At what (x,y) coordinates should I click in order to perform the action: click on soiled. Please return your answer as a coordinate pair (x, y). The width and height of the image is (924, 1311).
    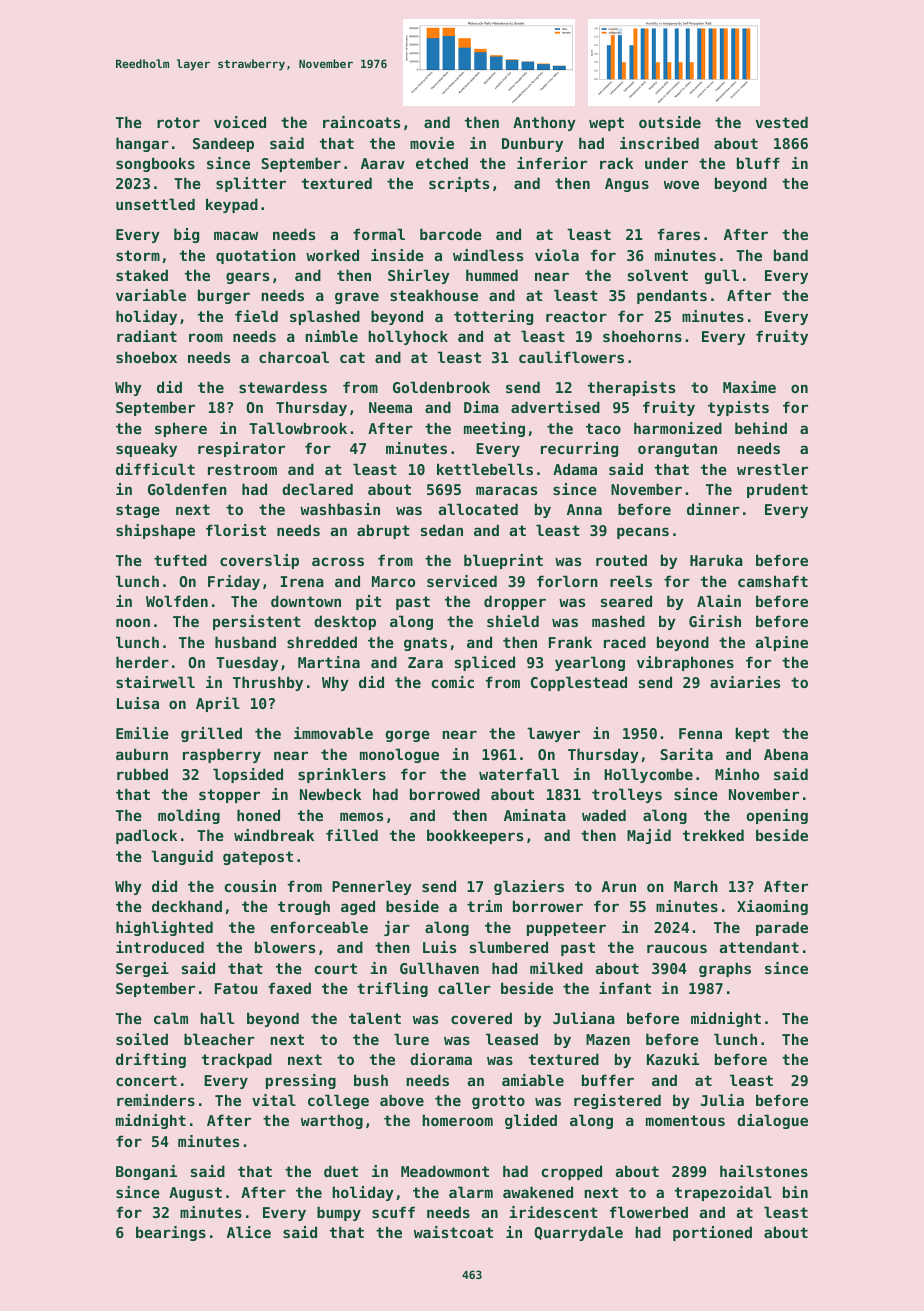
    Looking at the image, I should click on (142, 1039).
